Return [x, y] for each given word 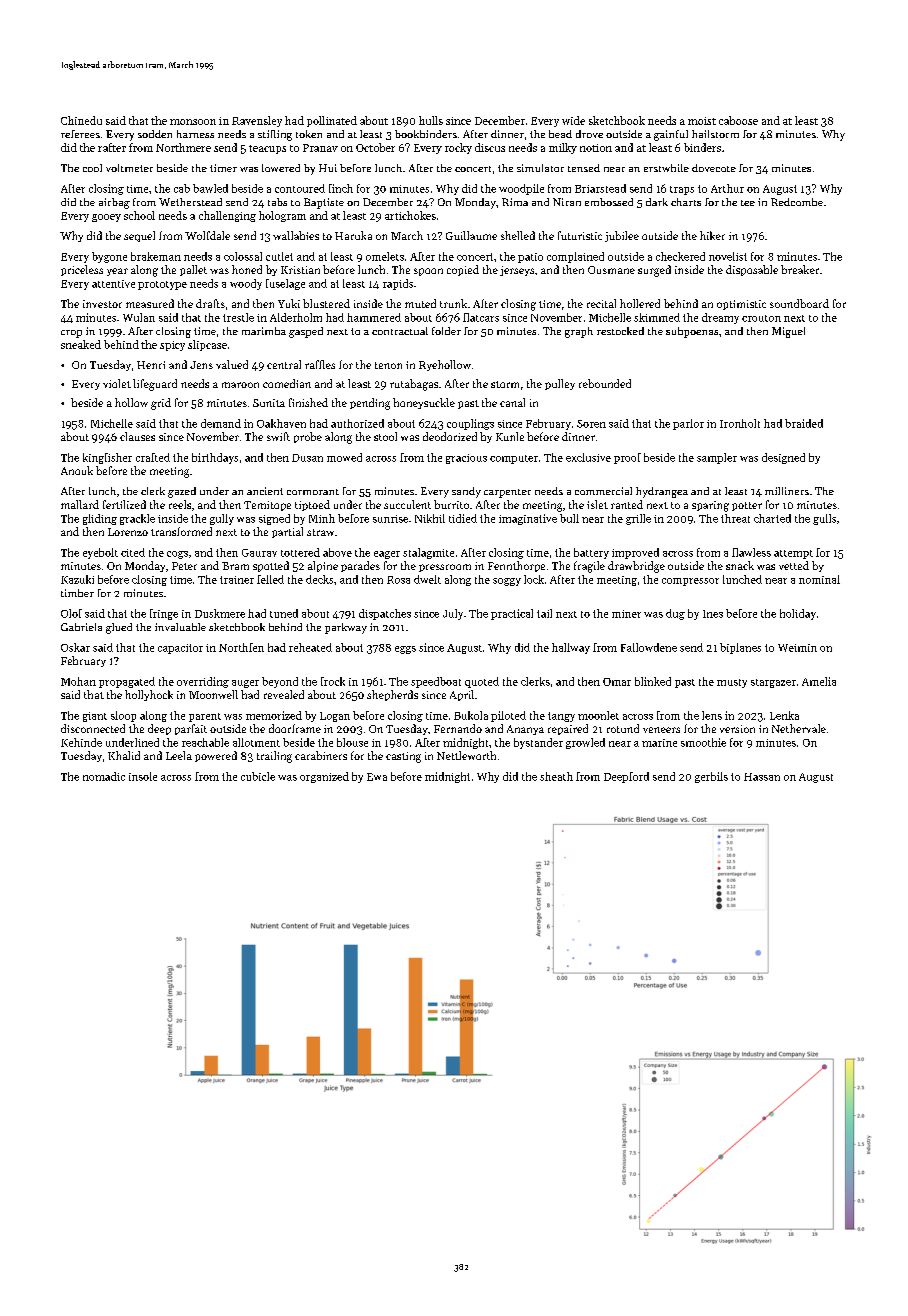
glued [119, 628]
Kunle [510, 436]
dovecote [714, 168]
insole [143, 776]
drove [589, 134]
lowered [281, 168]
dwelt [427, 579]
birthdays [215, 458]
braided [804, 423]
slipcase [207, 345]
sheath [556, 776]
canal [512, 402]
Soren [591, 424]
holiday [798, 614]
